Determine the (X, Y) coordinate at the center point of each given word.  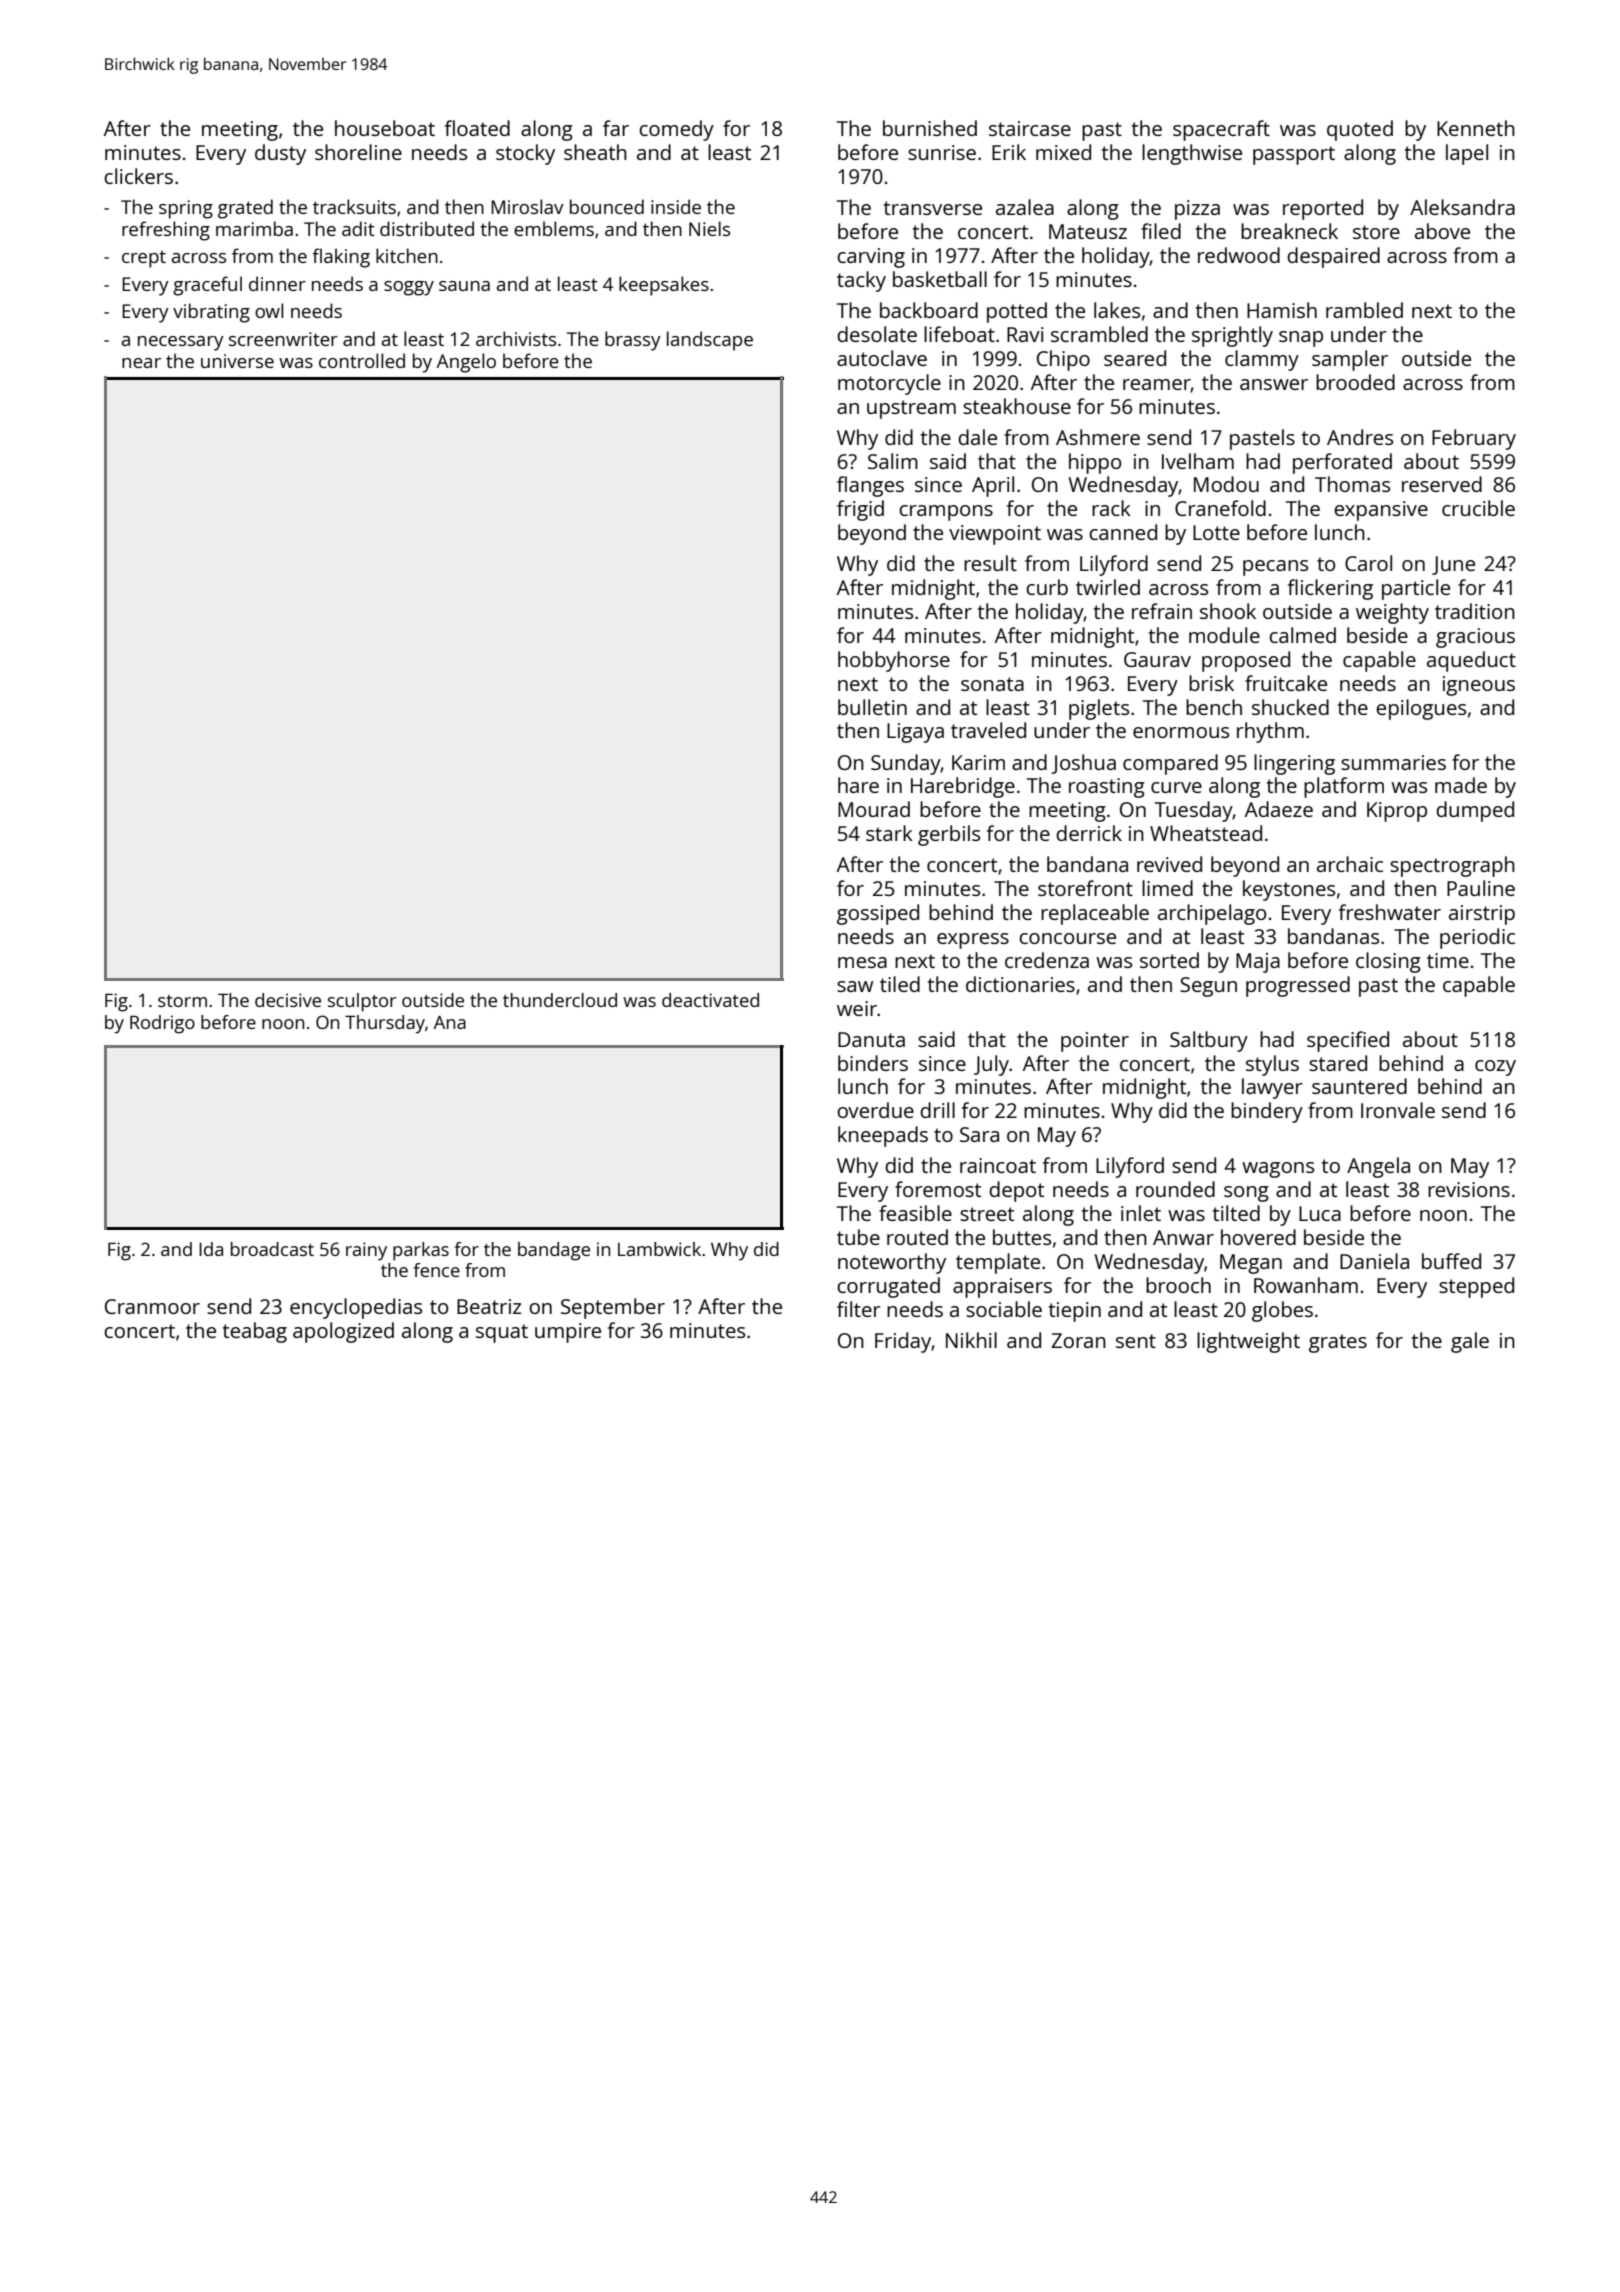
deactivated (710, 1000)
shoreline (358, 152)
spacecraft (1221, 130)
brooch (1178, 1285)
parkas (421, 1251)
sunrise (942, 152)
